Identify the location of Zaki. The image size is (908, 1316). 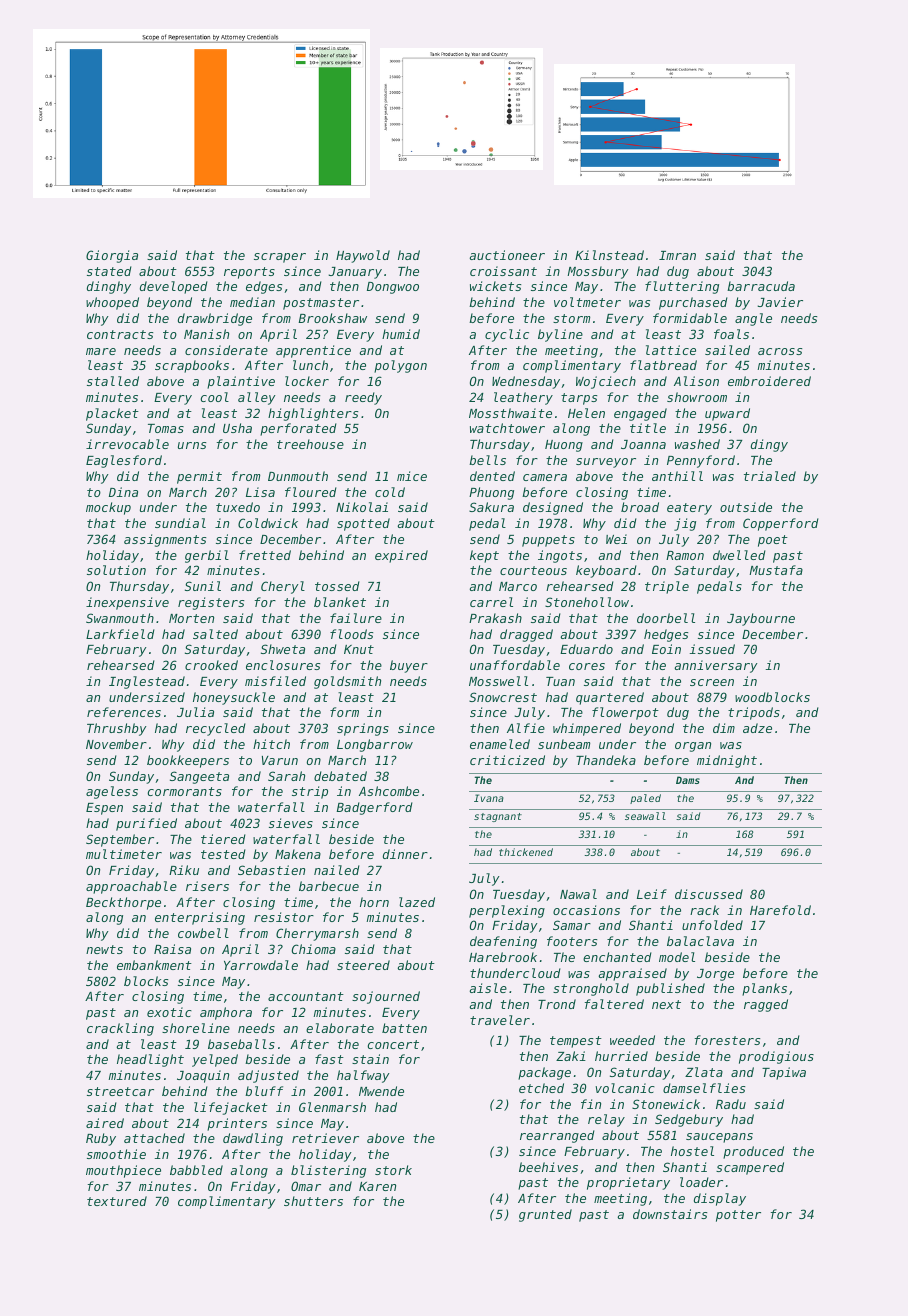
(571, 1056).
